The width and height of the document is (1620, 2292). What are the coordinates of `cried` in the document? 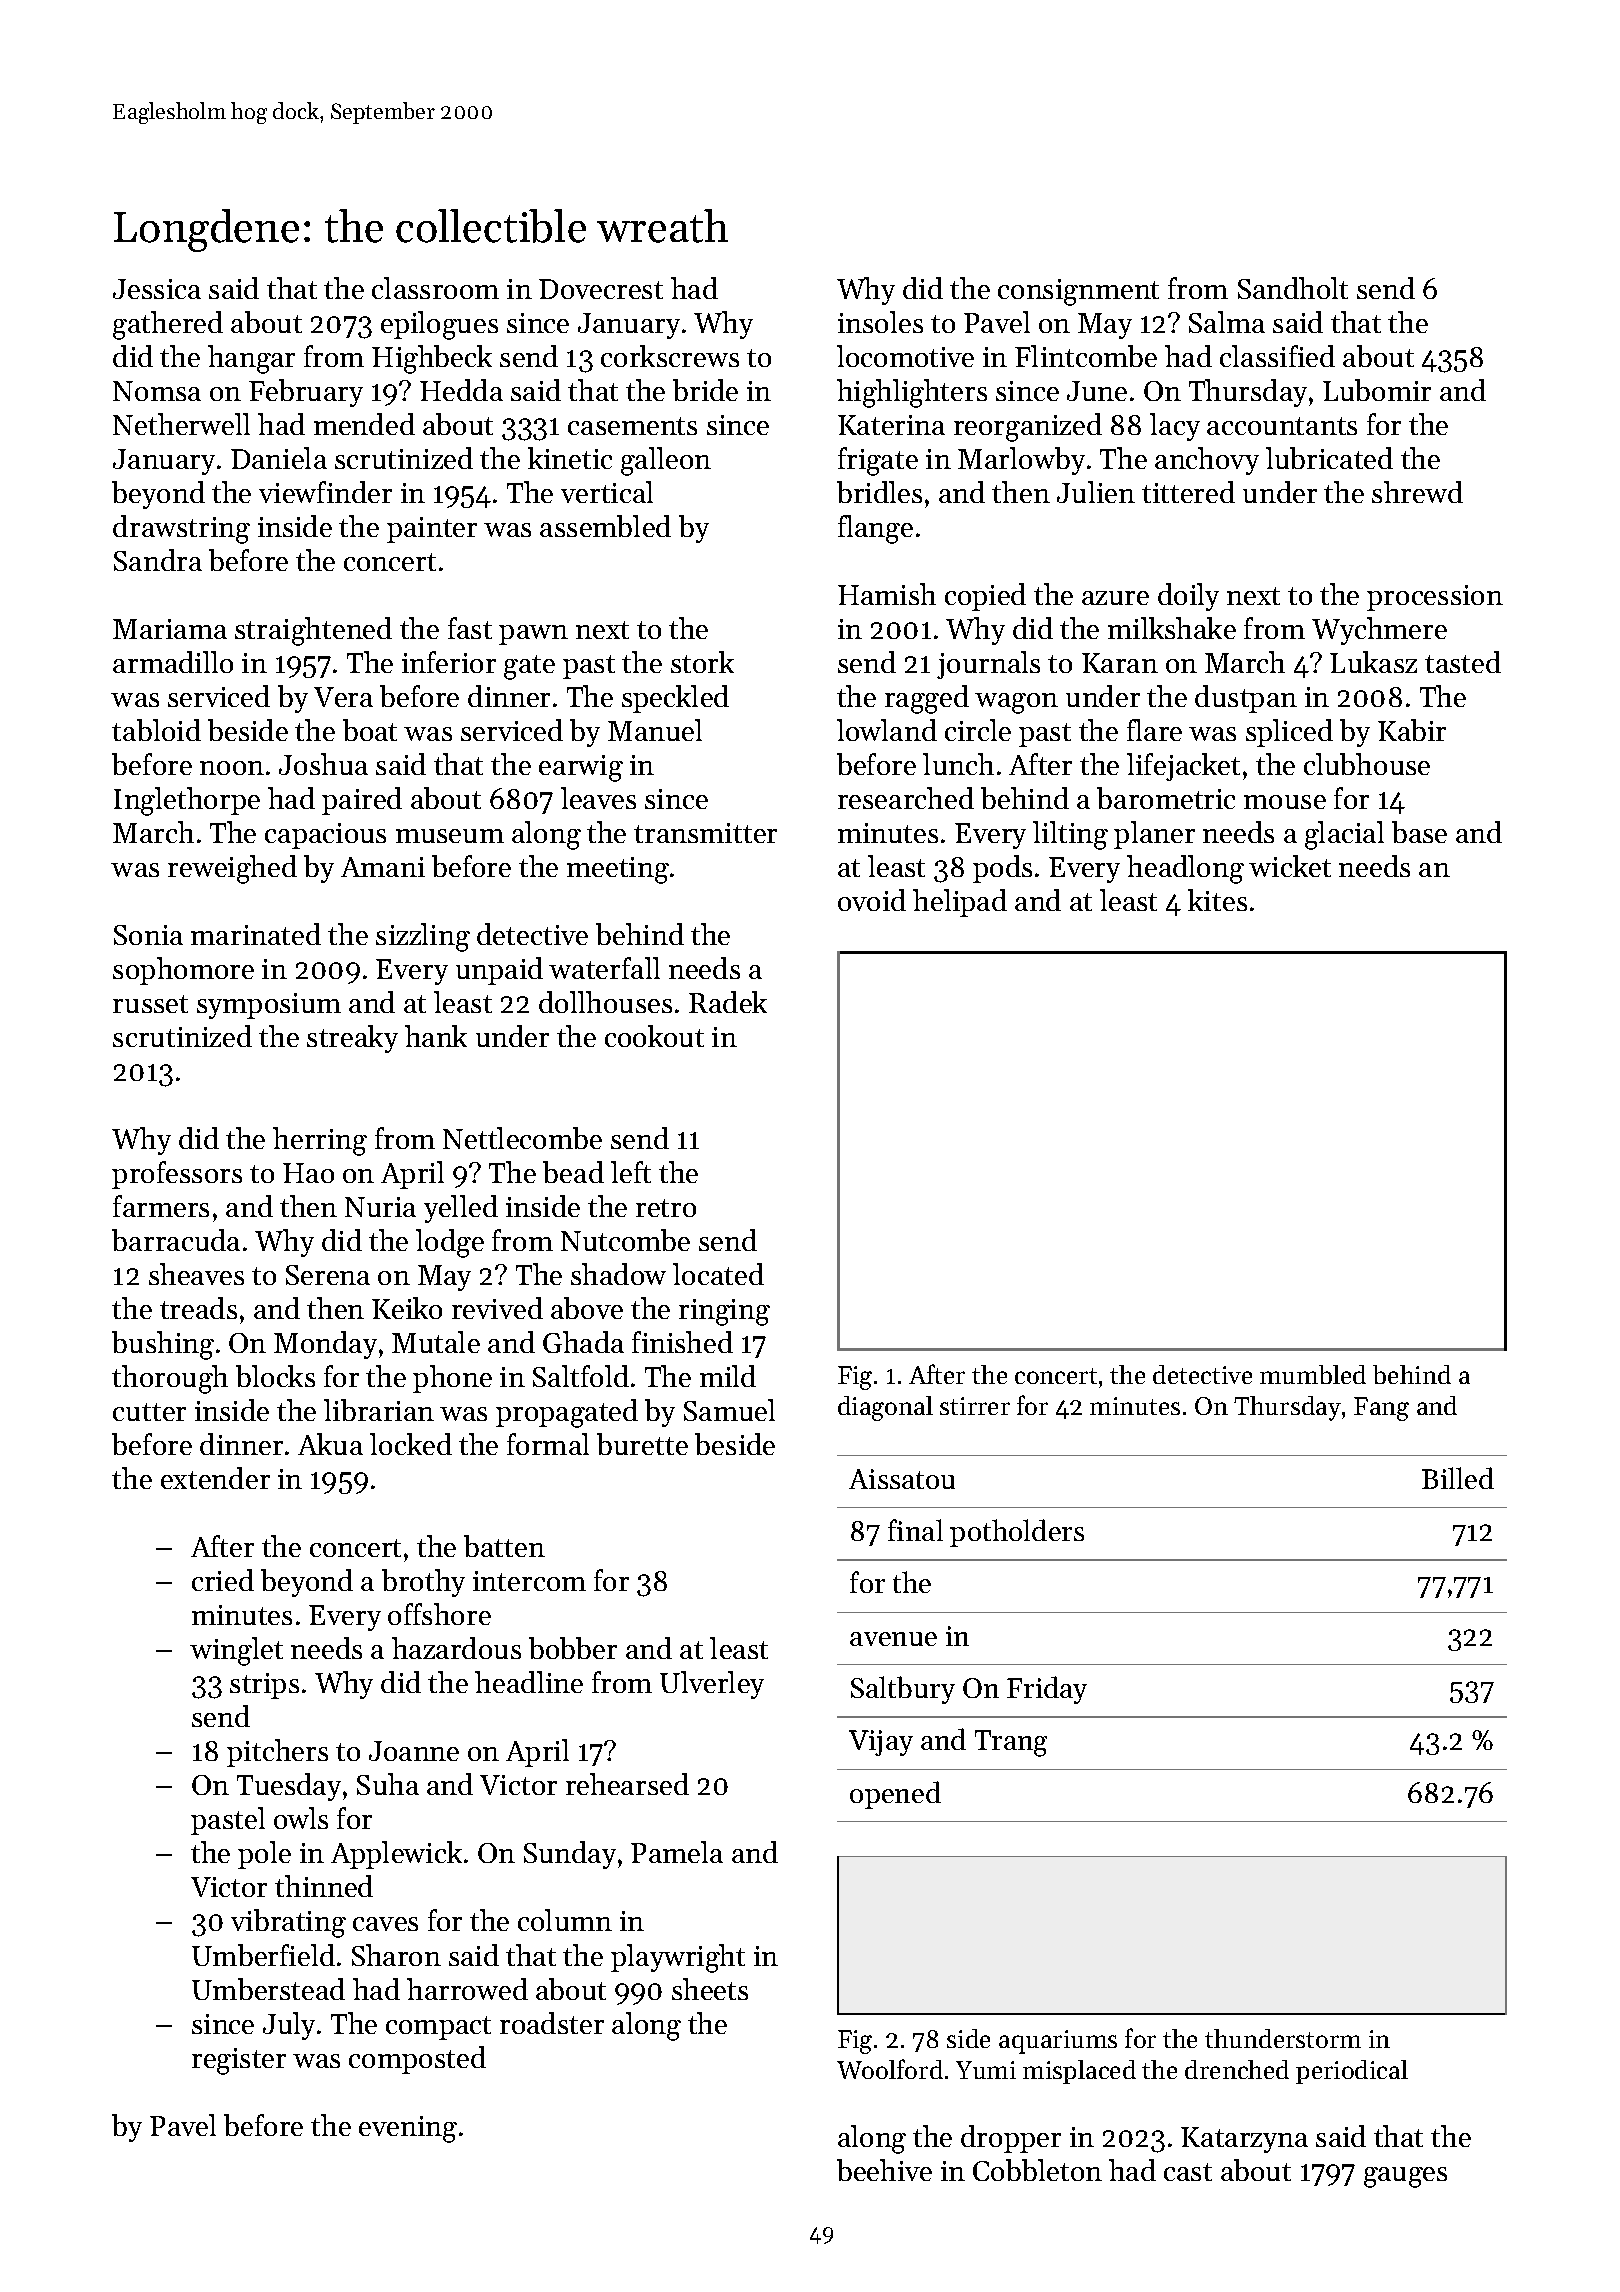 It's located at (223, 1580).
